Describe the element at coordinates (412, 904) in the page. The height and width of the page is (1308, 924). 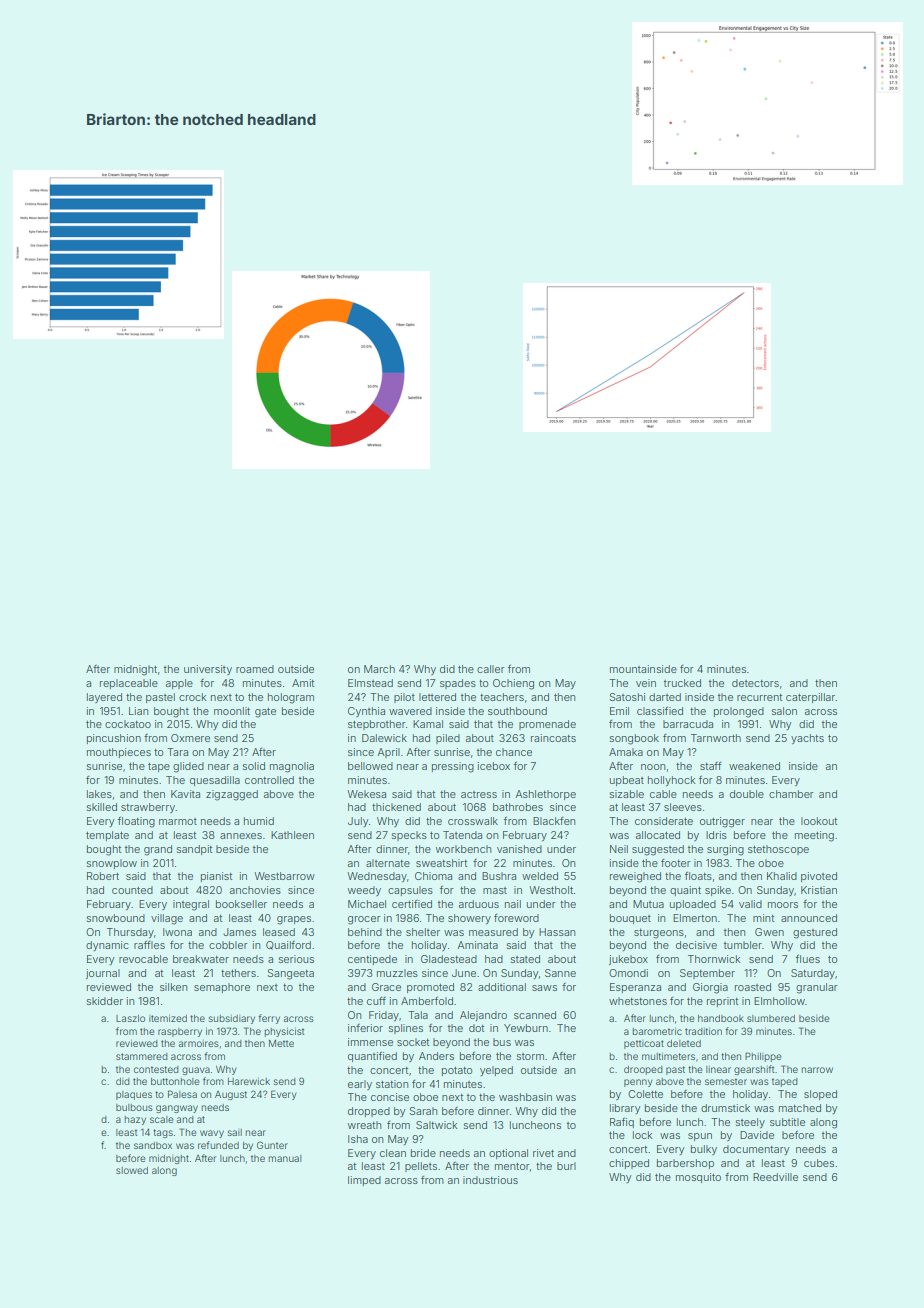
I see `certified` at that location.
